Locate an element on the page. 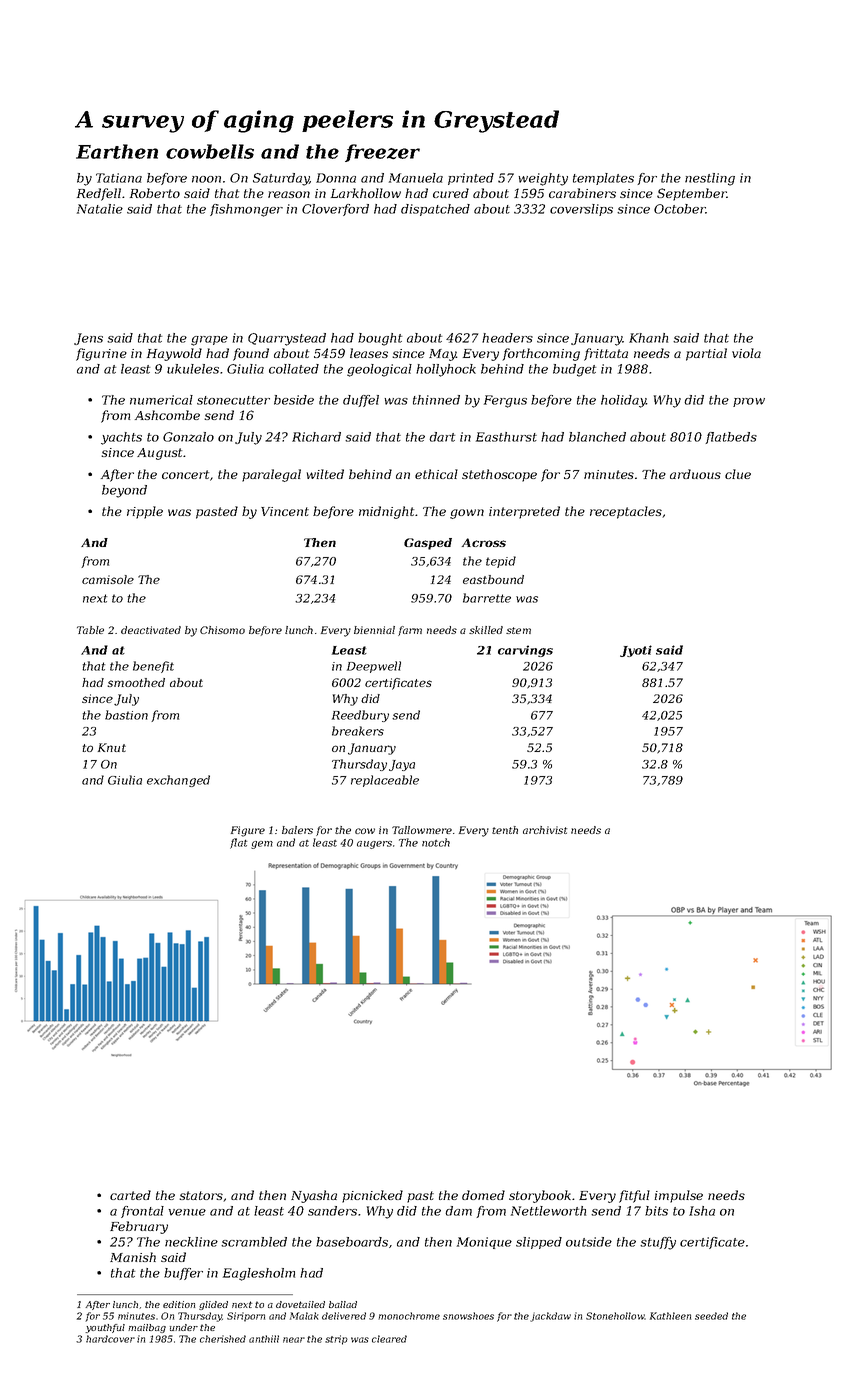  freezer is located at coordinates (382, 153).
